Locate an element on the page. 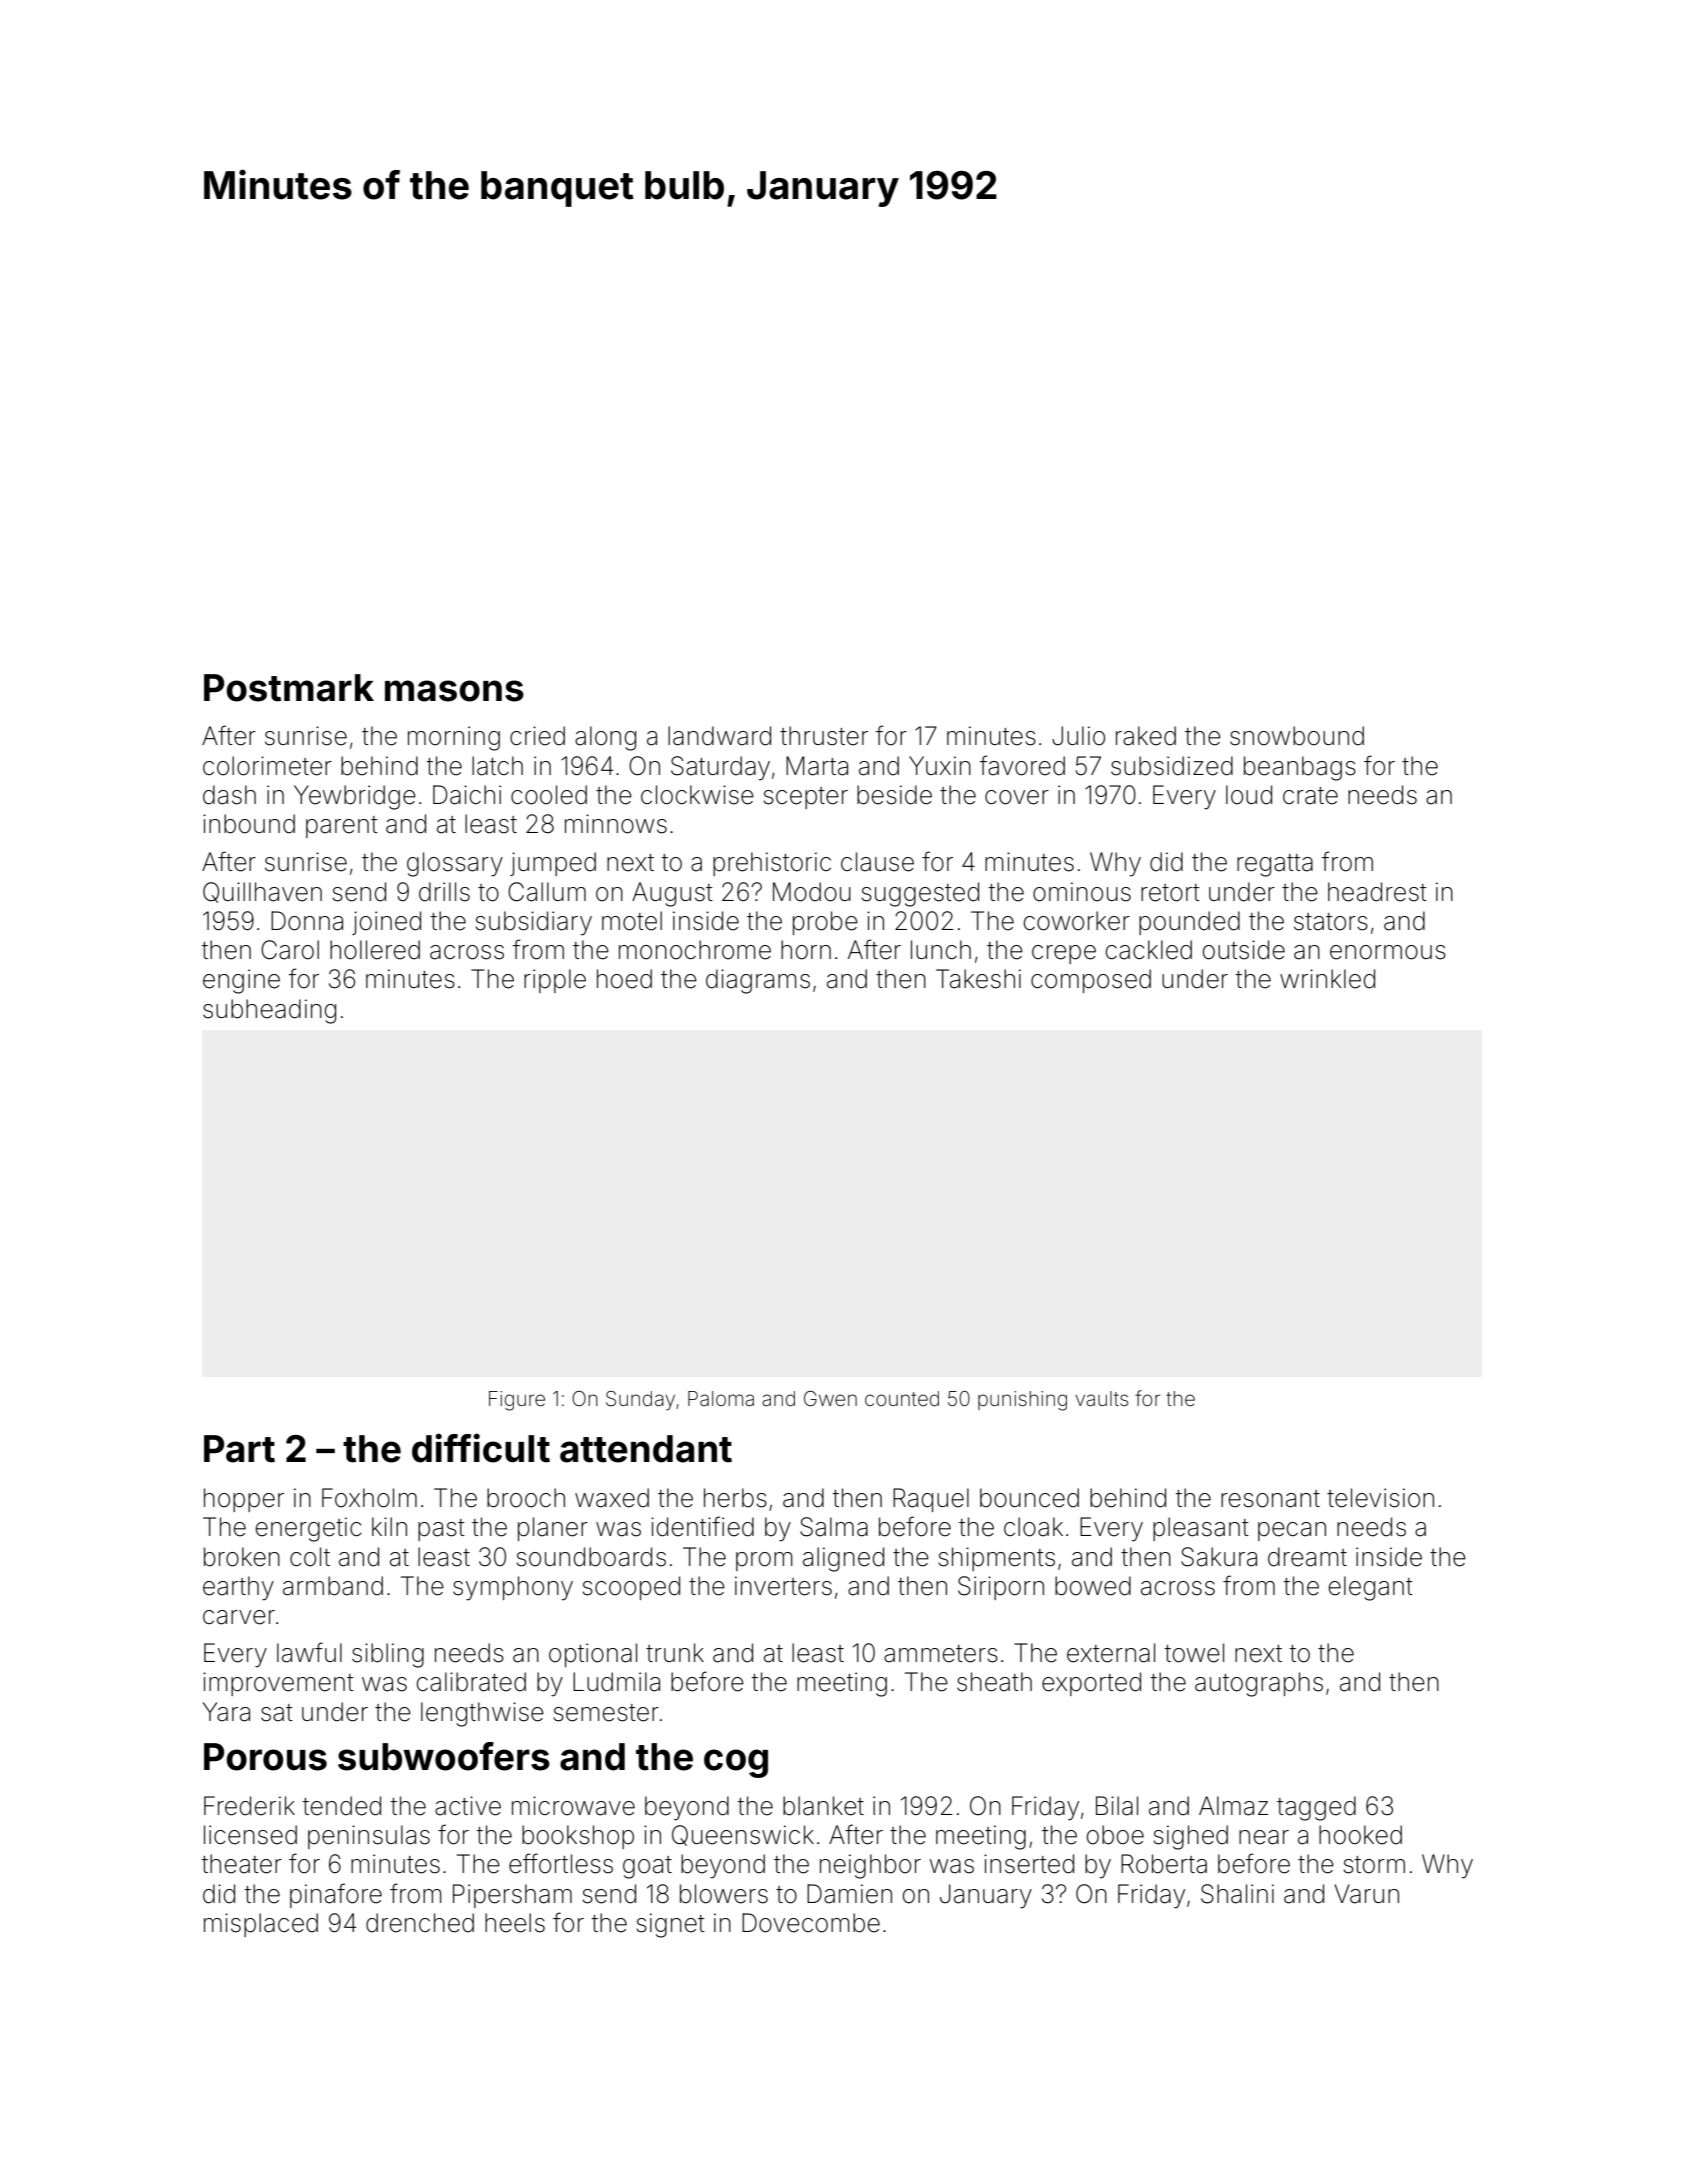 This document has height=2178, width=1683. television is located at coordinates (1380, 1498).
